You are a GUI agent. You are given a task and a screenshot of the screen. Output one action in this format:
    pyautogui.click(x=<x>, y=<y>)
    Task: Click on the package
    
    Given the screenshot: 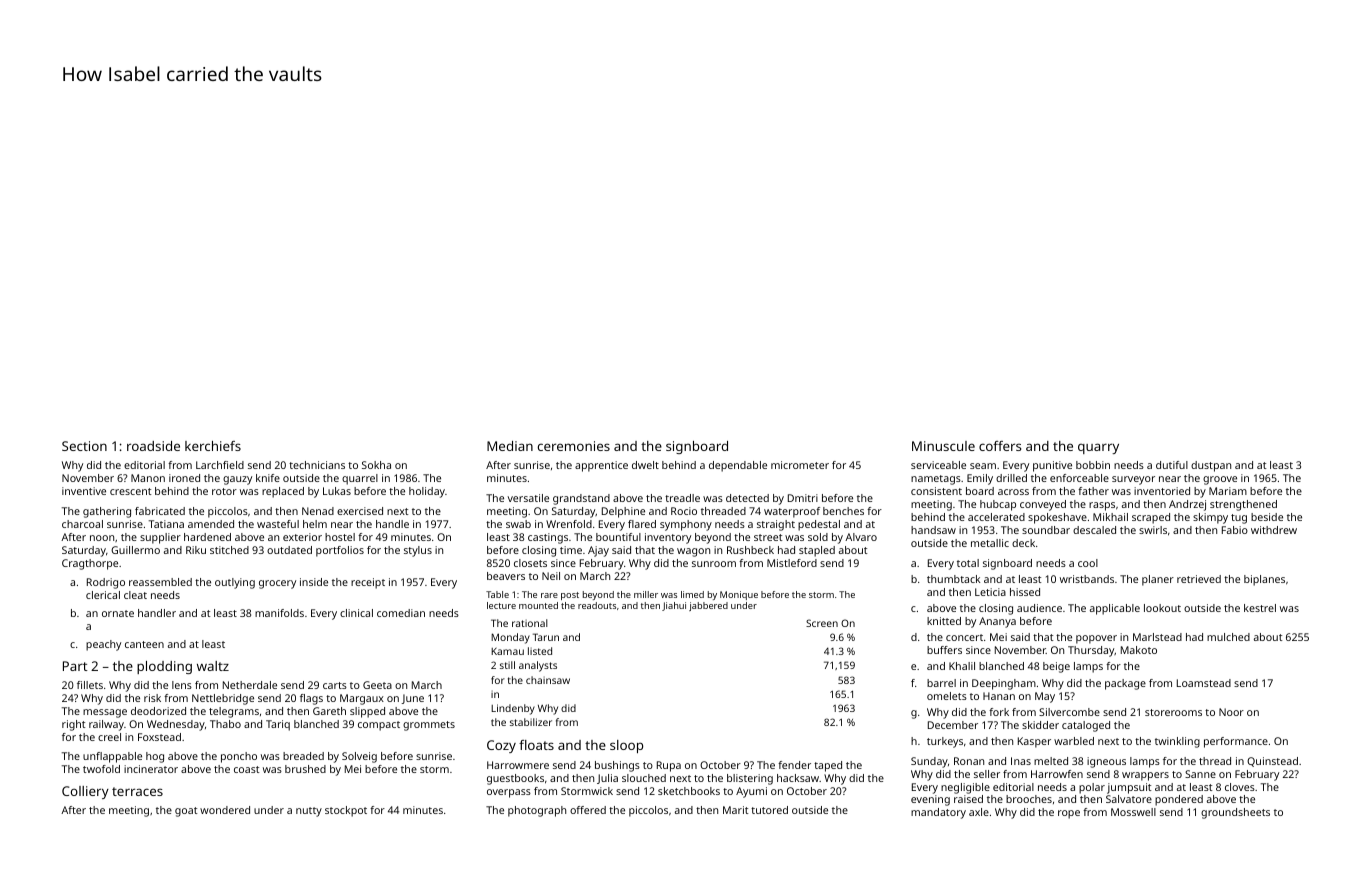 What is the action you would take?
    pyautogui.click(x=1125, y=684)
